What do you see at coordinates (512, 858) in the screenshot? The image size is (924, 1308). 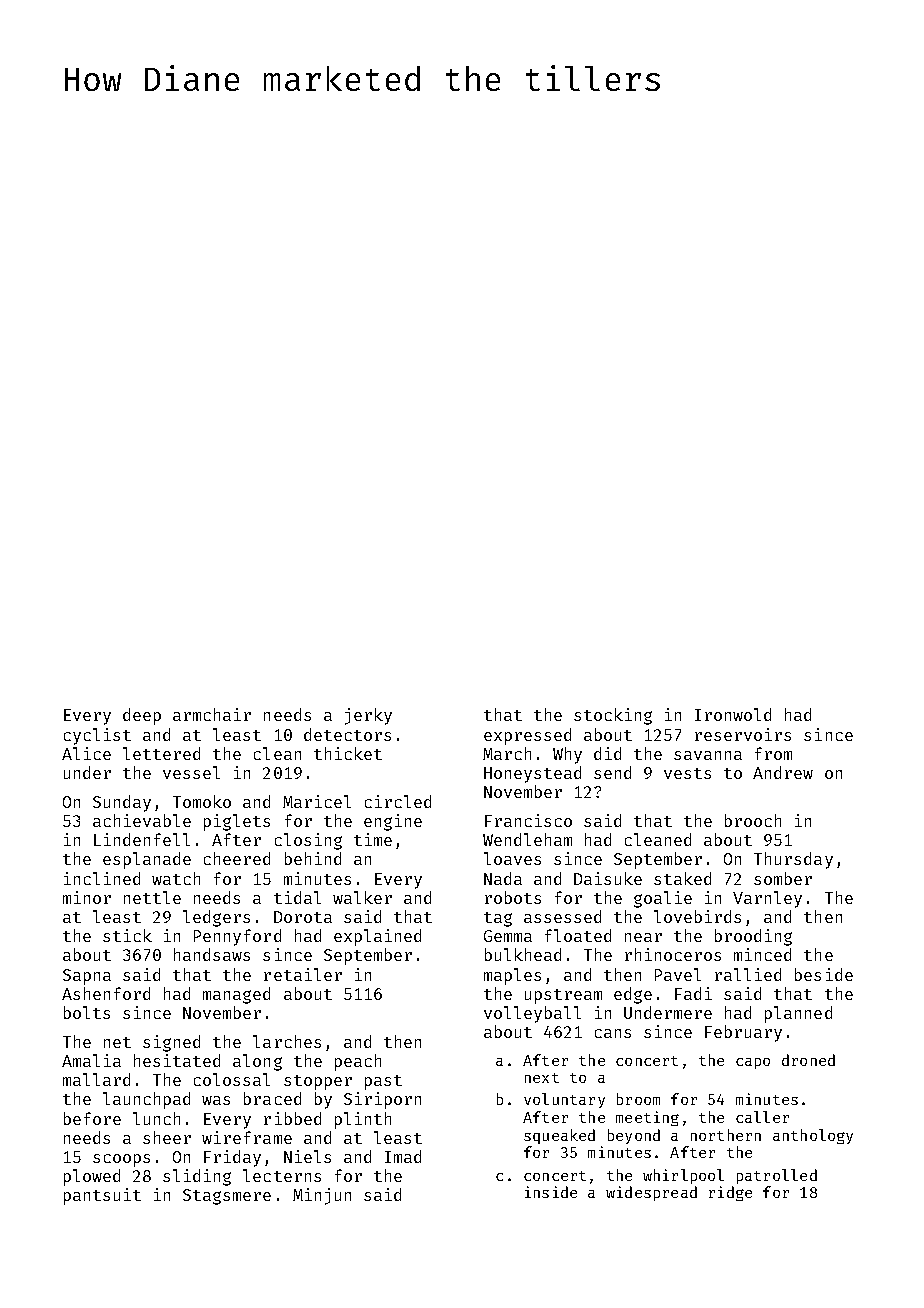 I see `loaves` at bounding box center [512, 858].
